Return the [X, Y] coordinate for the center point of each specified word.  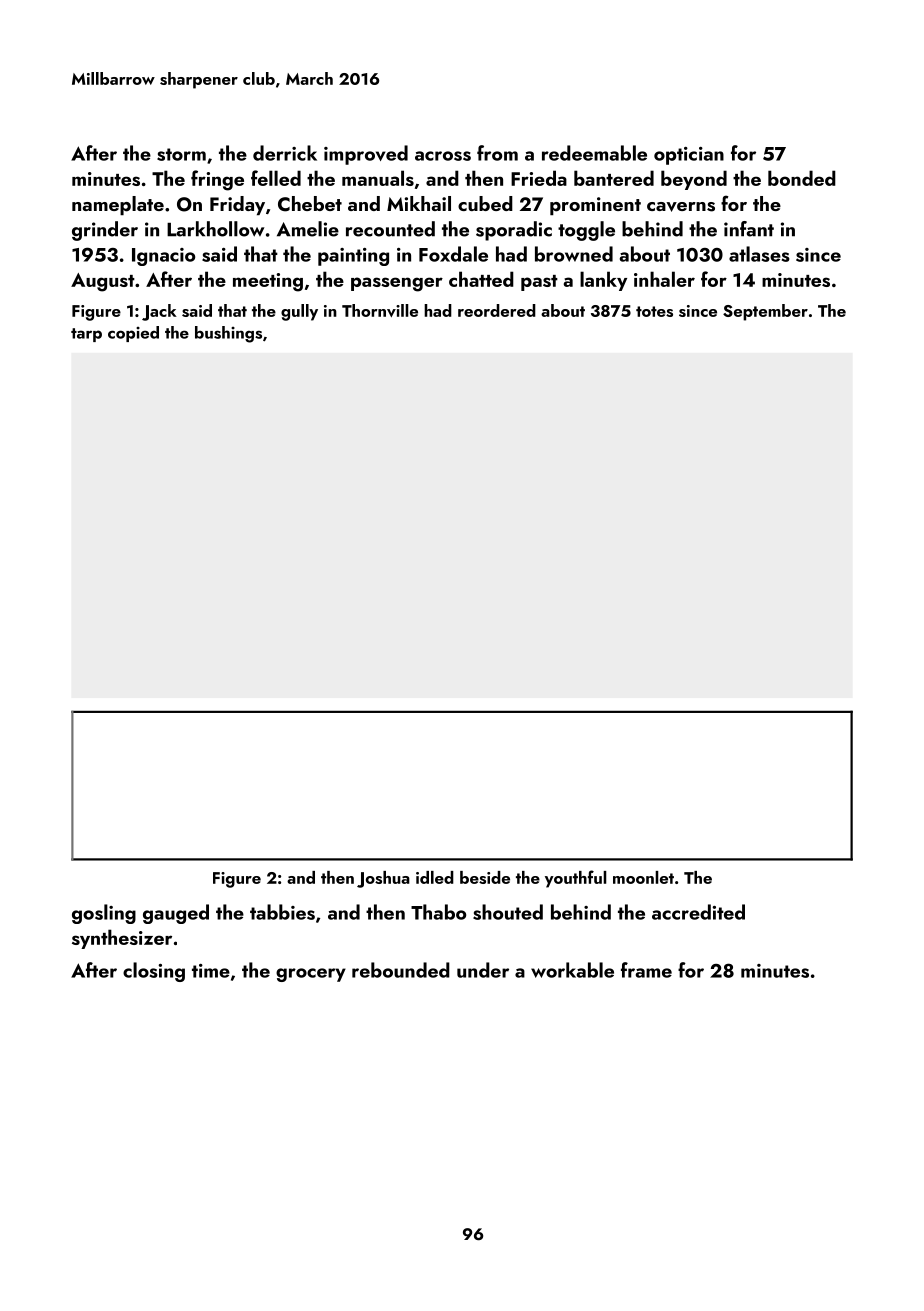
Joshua [383, 879]
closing [154, 972]
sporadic [514, 231]
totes [654, 311]
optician [689, 156]
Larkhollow [215, 229]
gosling [104, 914]
